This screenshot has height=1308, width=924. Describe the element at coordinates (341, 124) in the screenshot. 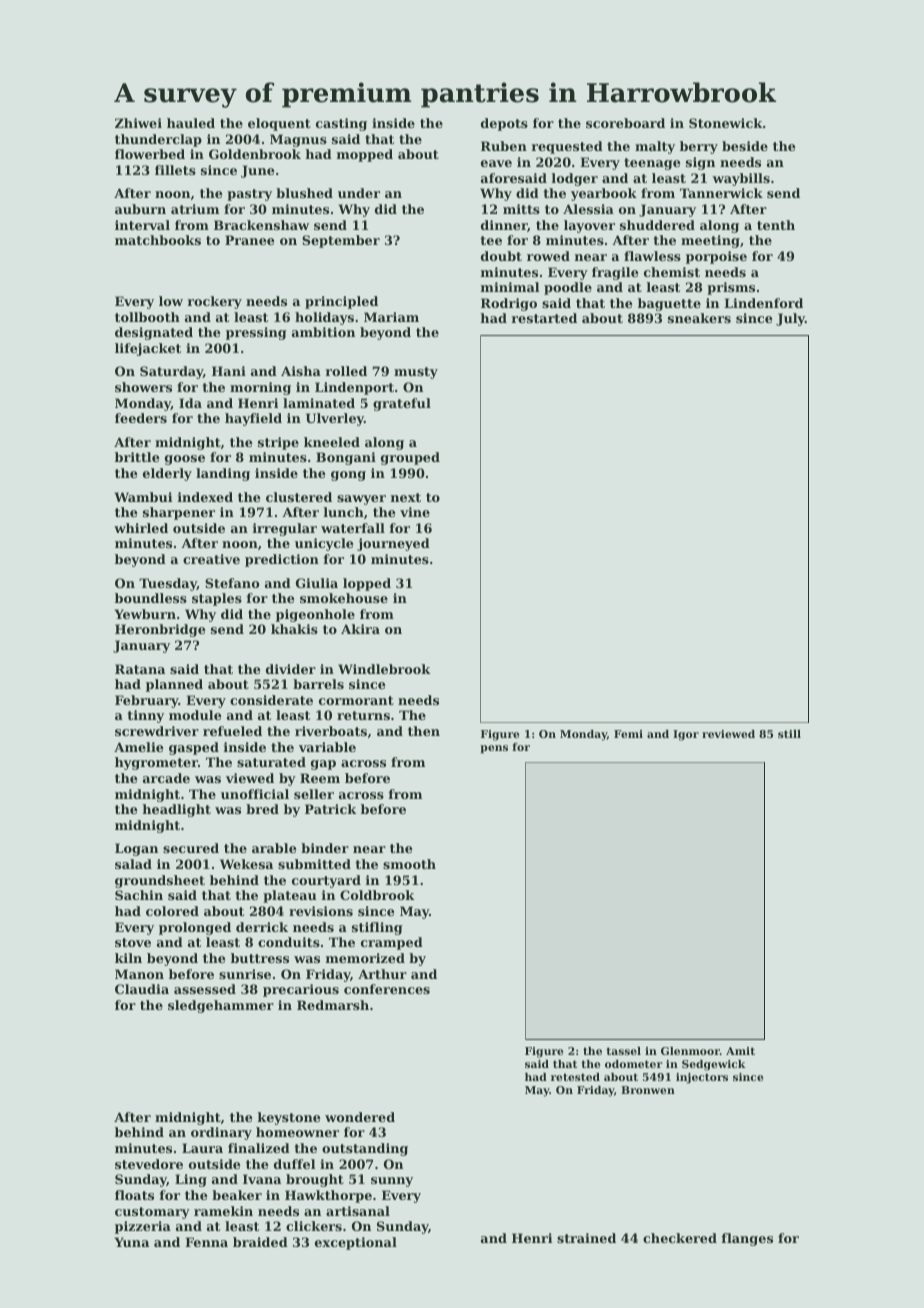

I see `casting` at that location.
